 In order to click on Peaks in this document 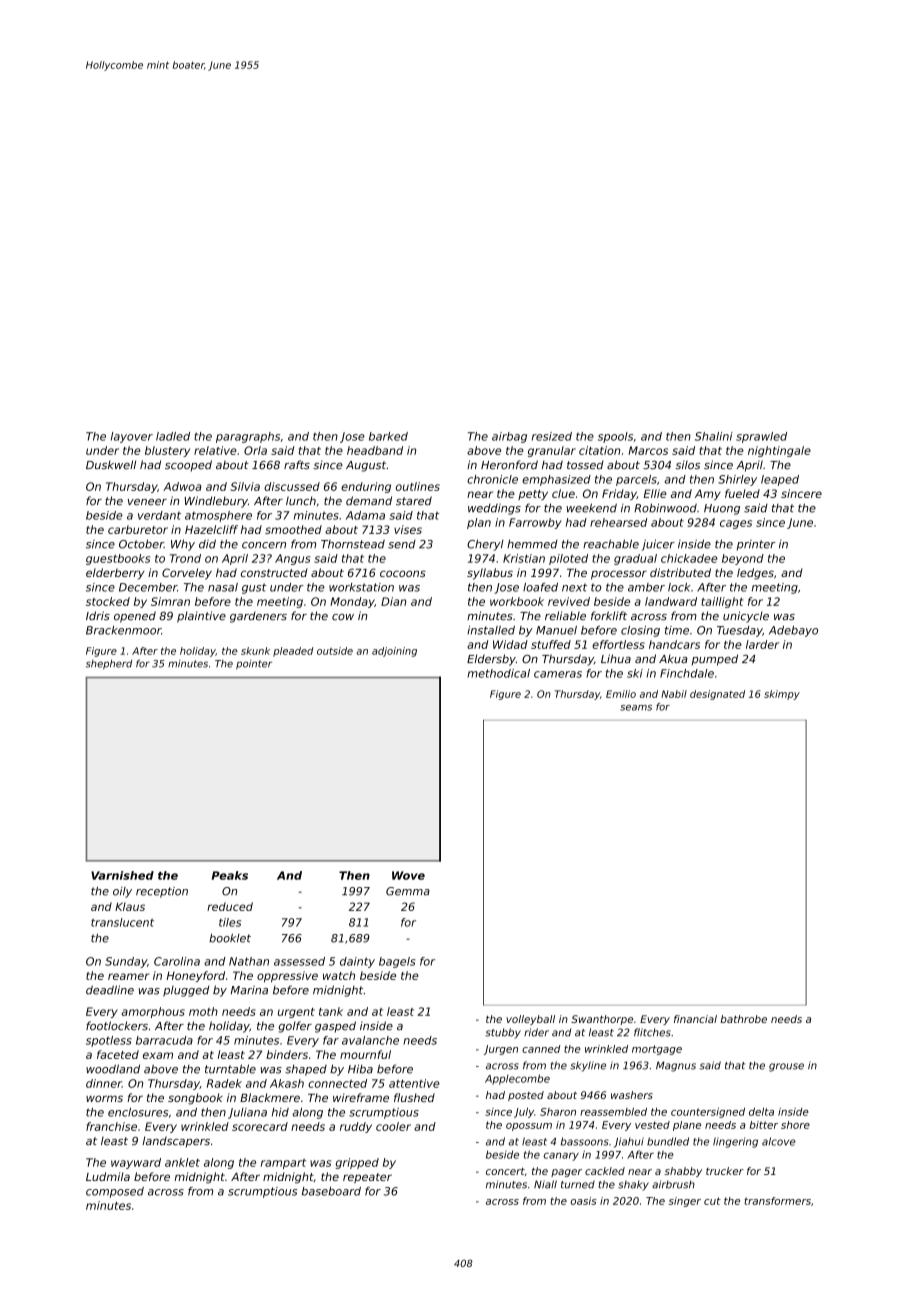, I will do `click(230, 875)`.
